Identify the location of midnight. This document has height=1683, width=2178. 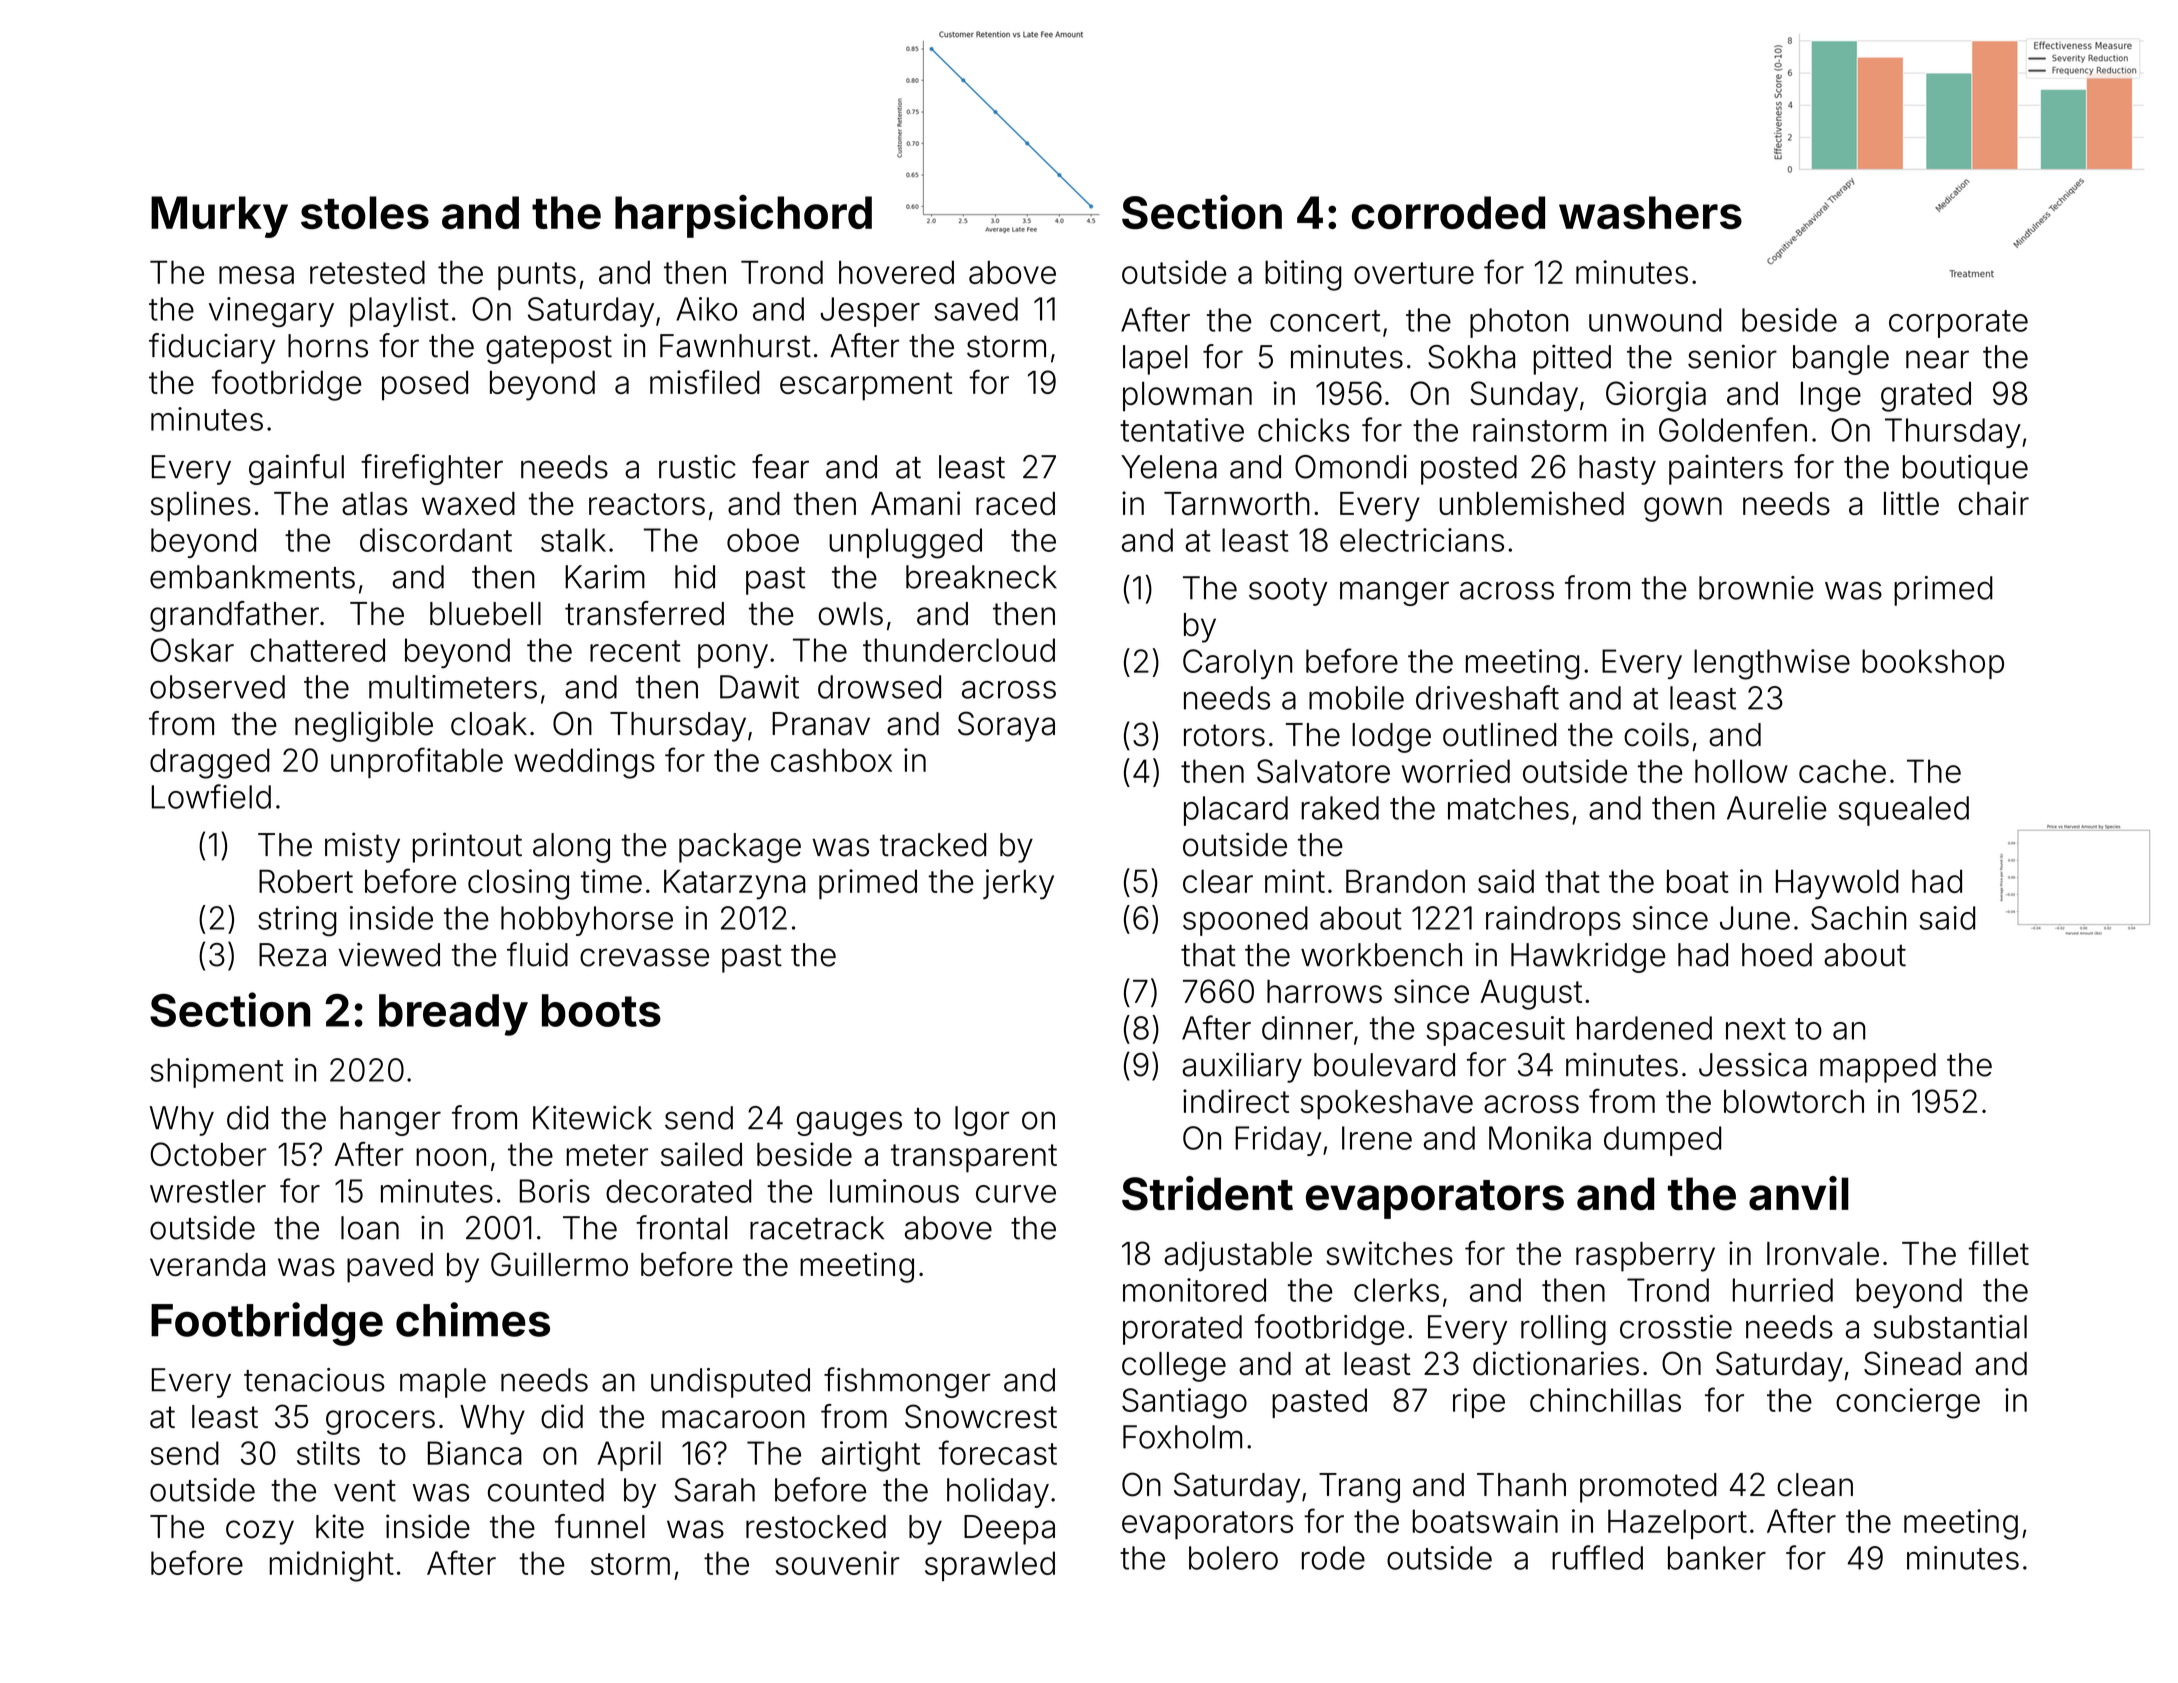
(331, 1566).
